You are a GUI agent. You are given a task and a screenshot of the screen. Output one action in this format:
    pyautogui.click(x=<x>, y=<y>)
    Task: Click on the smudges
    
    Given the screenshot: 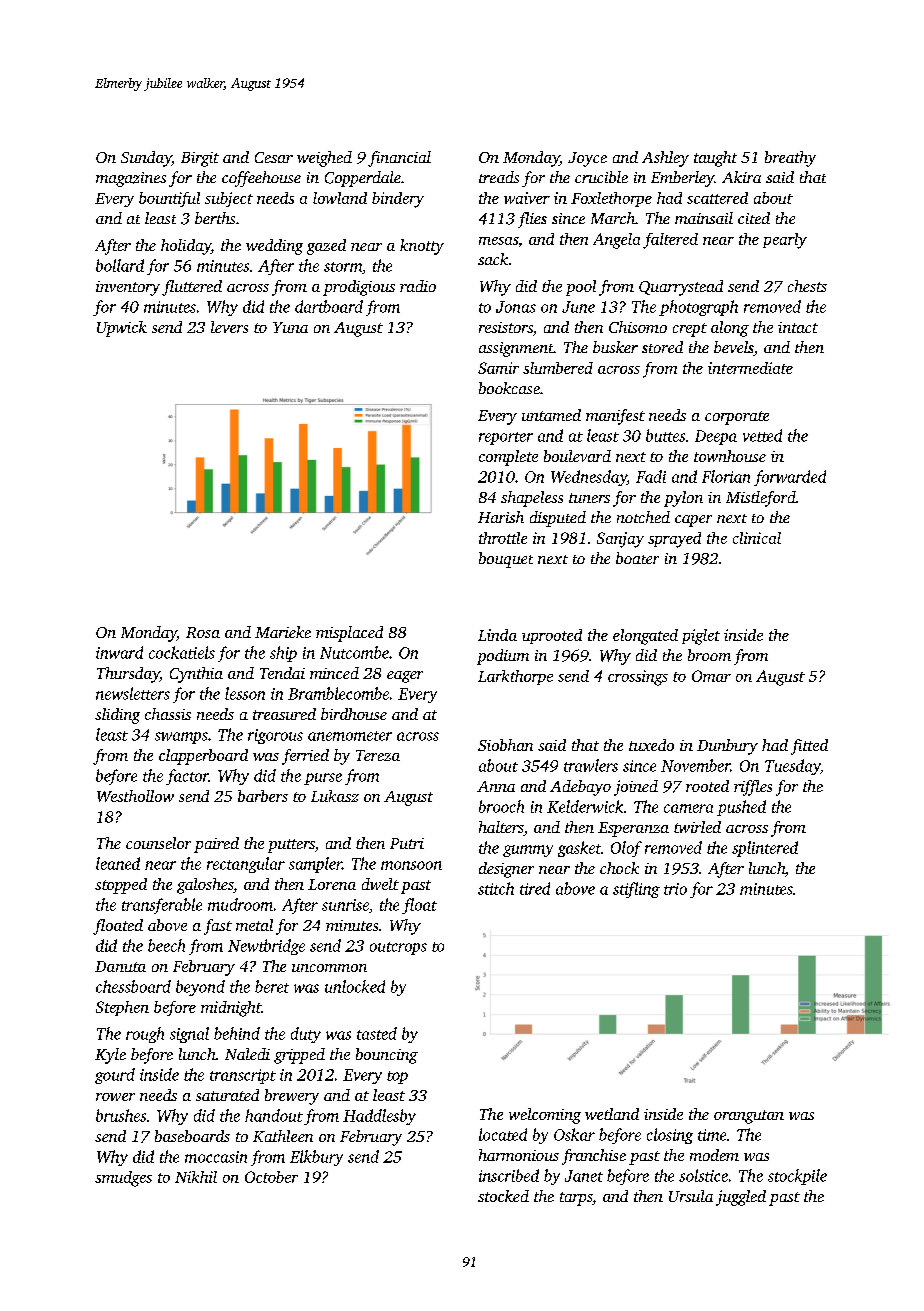 What is the action you would take?
    pyautogui.click(x=123, y=1179)
